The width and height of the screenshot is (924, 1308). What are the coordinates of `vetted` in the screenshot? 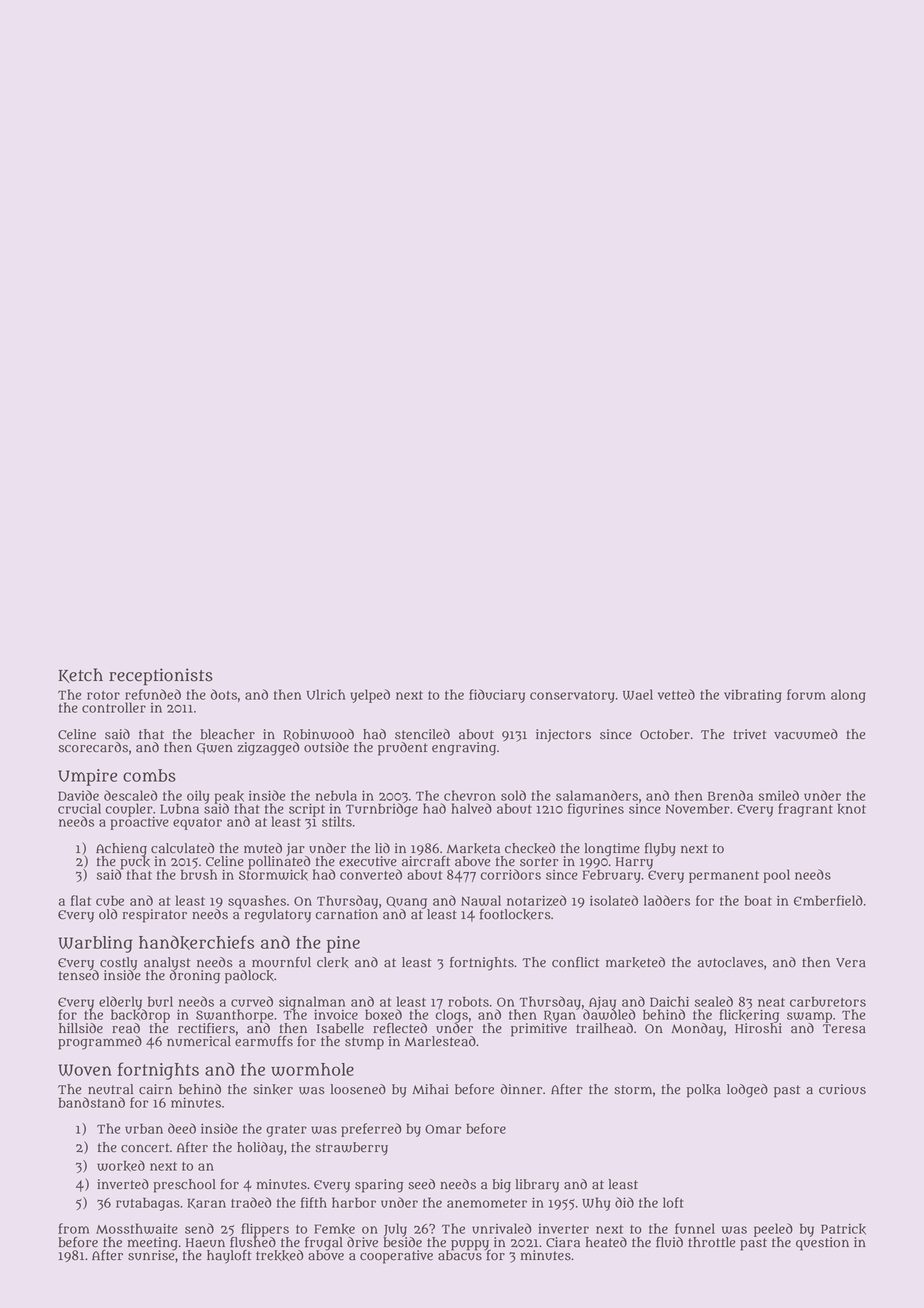 It's located at (676, 694).
